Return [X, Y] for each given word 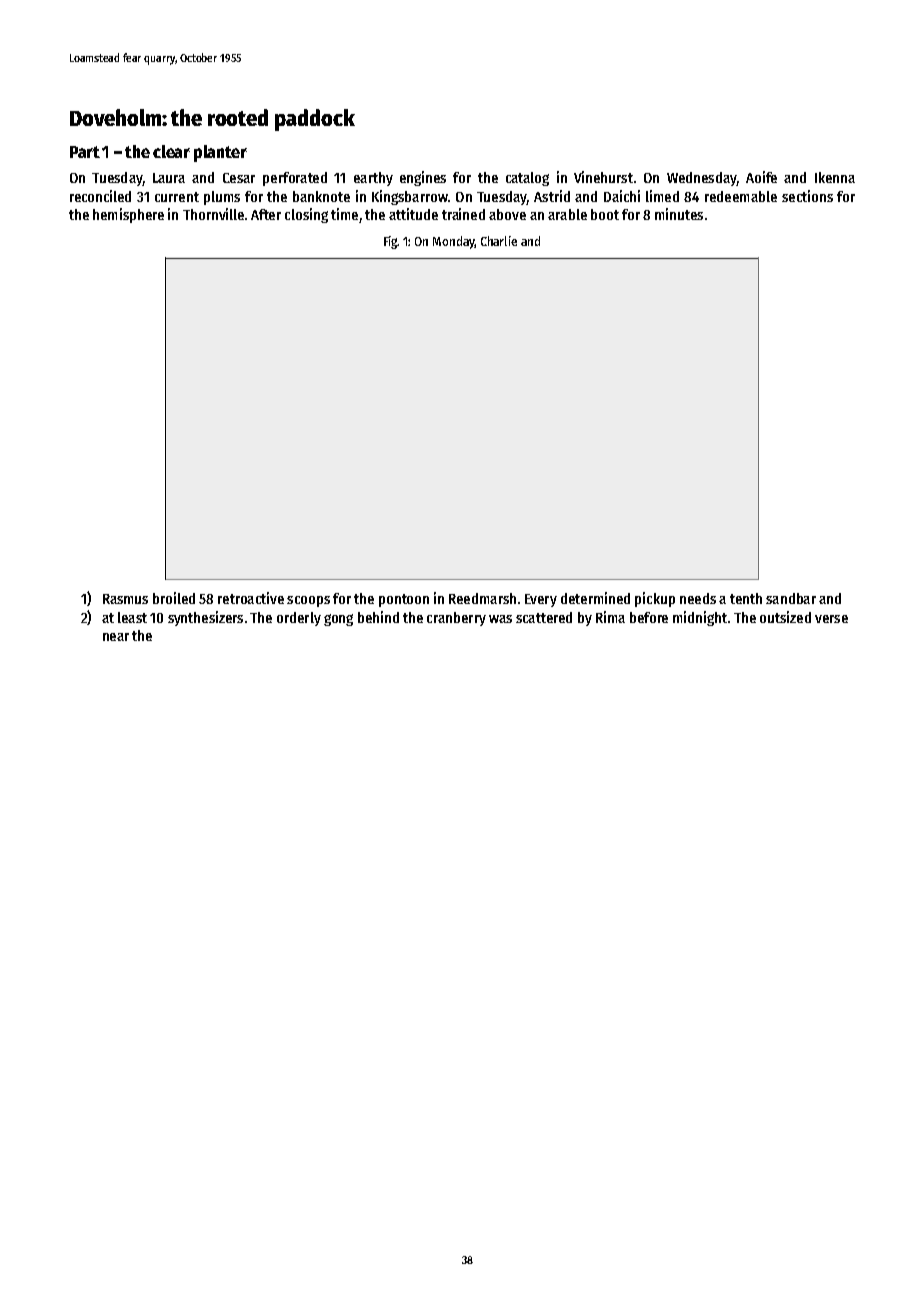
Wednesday [702, 179]
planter [220, 153]
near [116, 637]
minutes [679, 214]
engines [423, 178]
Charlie [499, 241]
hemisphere [128, 215]
